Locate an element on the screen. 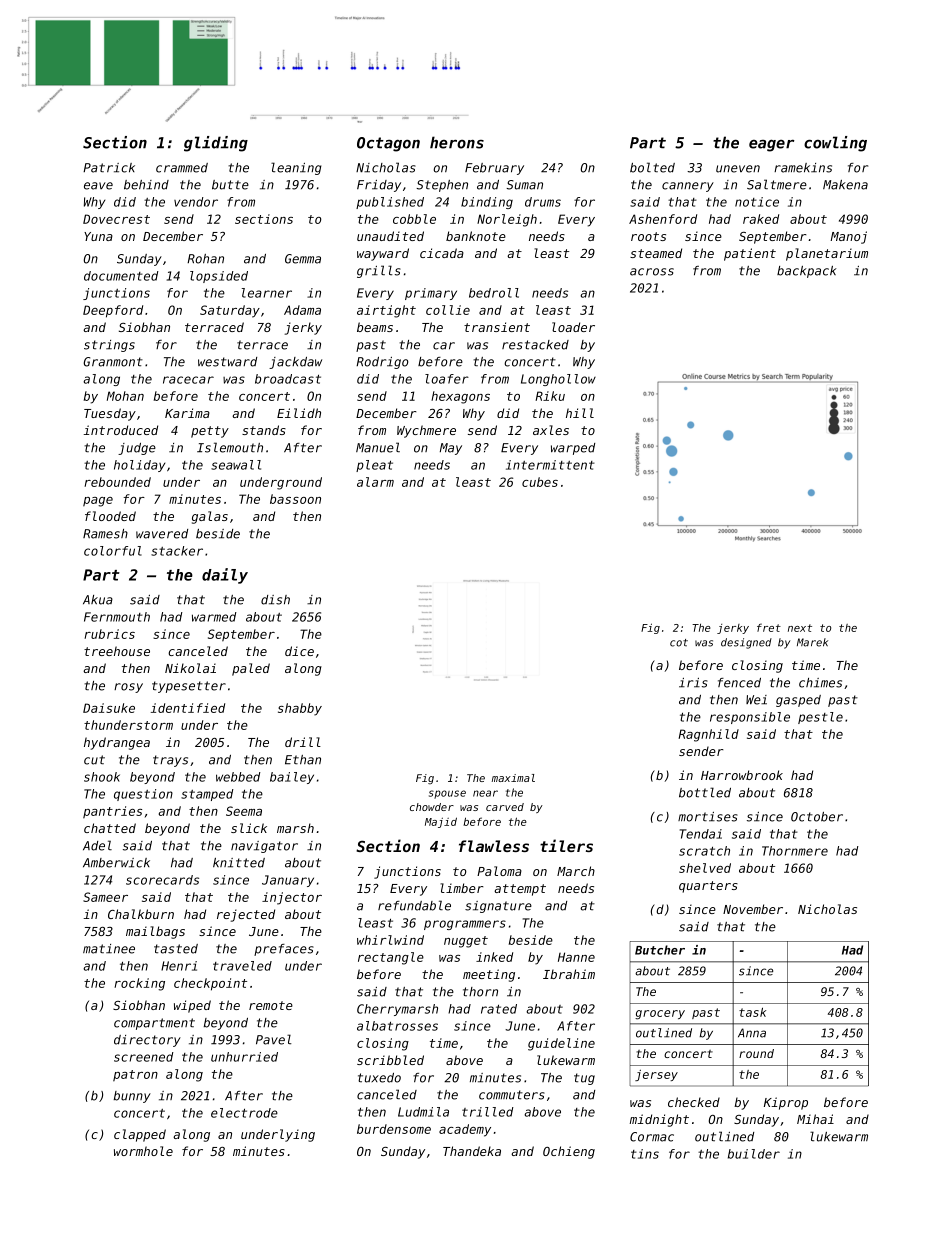 This screenshot has height=1233, width=952. eager is located at coordinates (772, 145).
